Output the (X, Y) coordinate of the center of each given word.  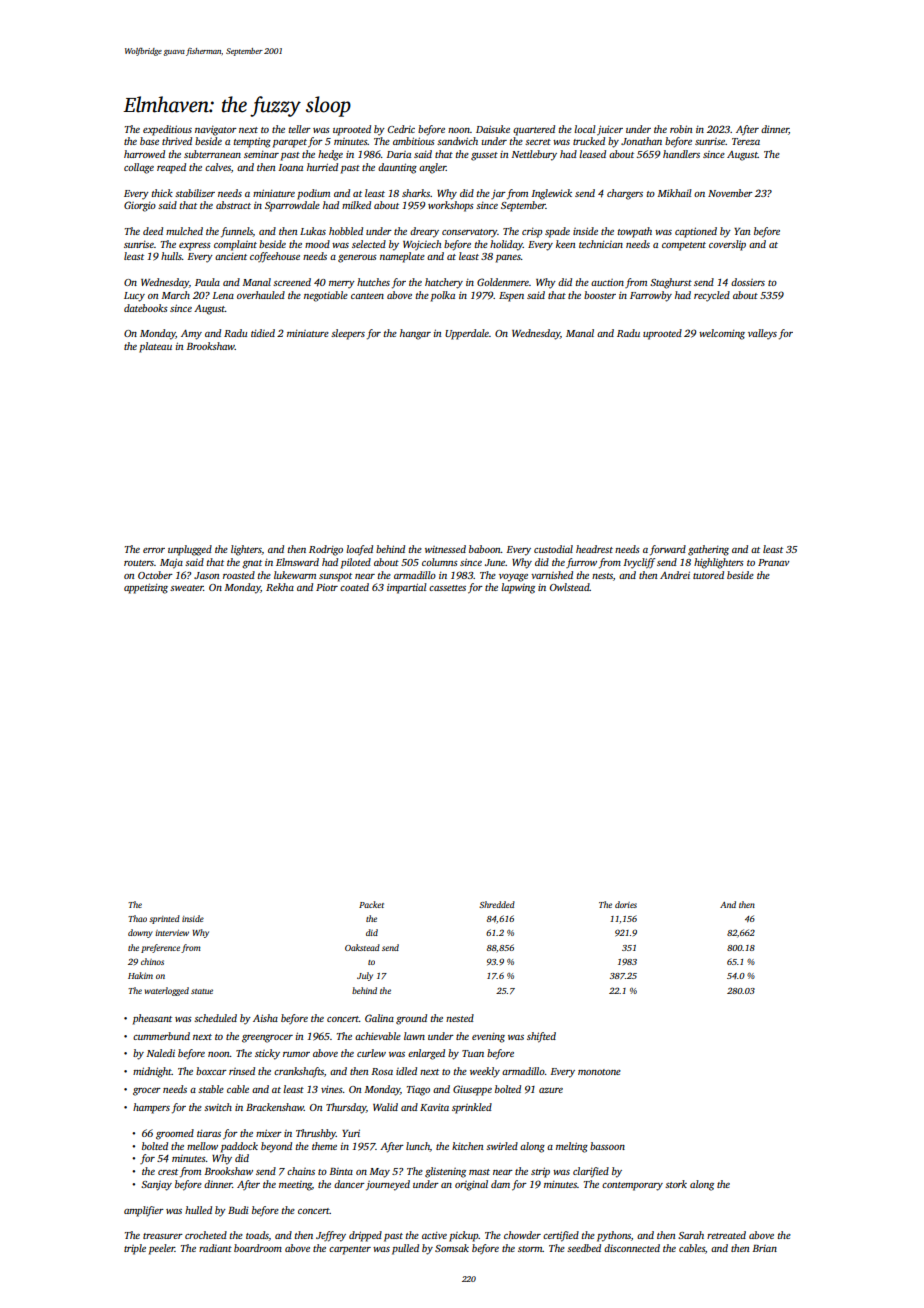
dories (626, 904)
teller (300, 129)
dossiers (748, 282)
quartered (534, 130)
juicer (610, 130)
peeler (162, 1249)
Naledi (160, 1053)
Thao (137, 918)
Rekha (280, 587)
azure (551, 1090)
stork (676, 1184)
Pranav (774, 562)
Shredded (497, 904)
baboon (485, 549)
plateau (155, 347)
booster (600, 295)
